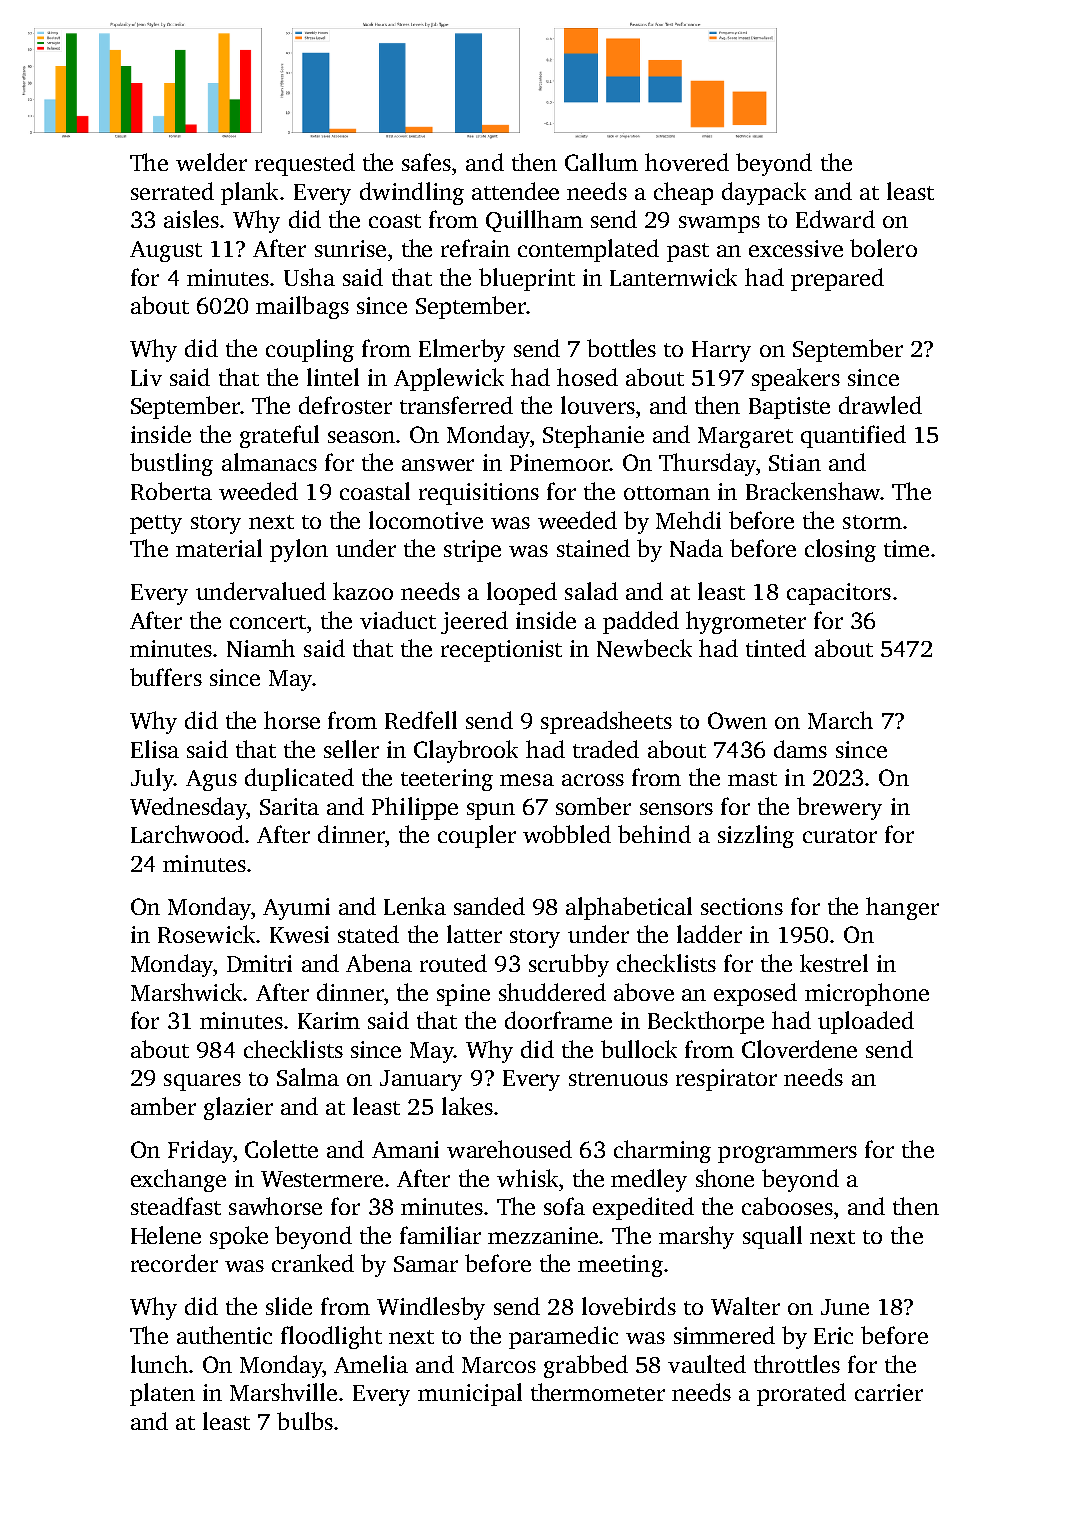 This screenshot has height=1523, width=1072. What do you see at coordinates (466, 751) in the screenshot?
I see `Claybrook` at bounding box center [466, 751].
